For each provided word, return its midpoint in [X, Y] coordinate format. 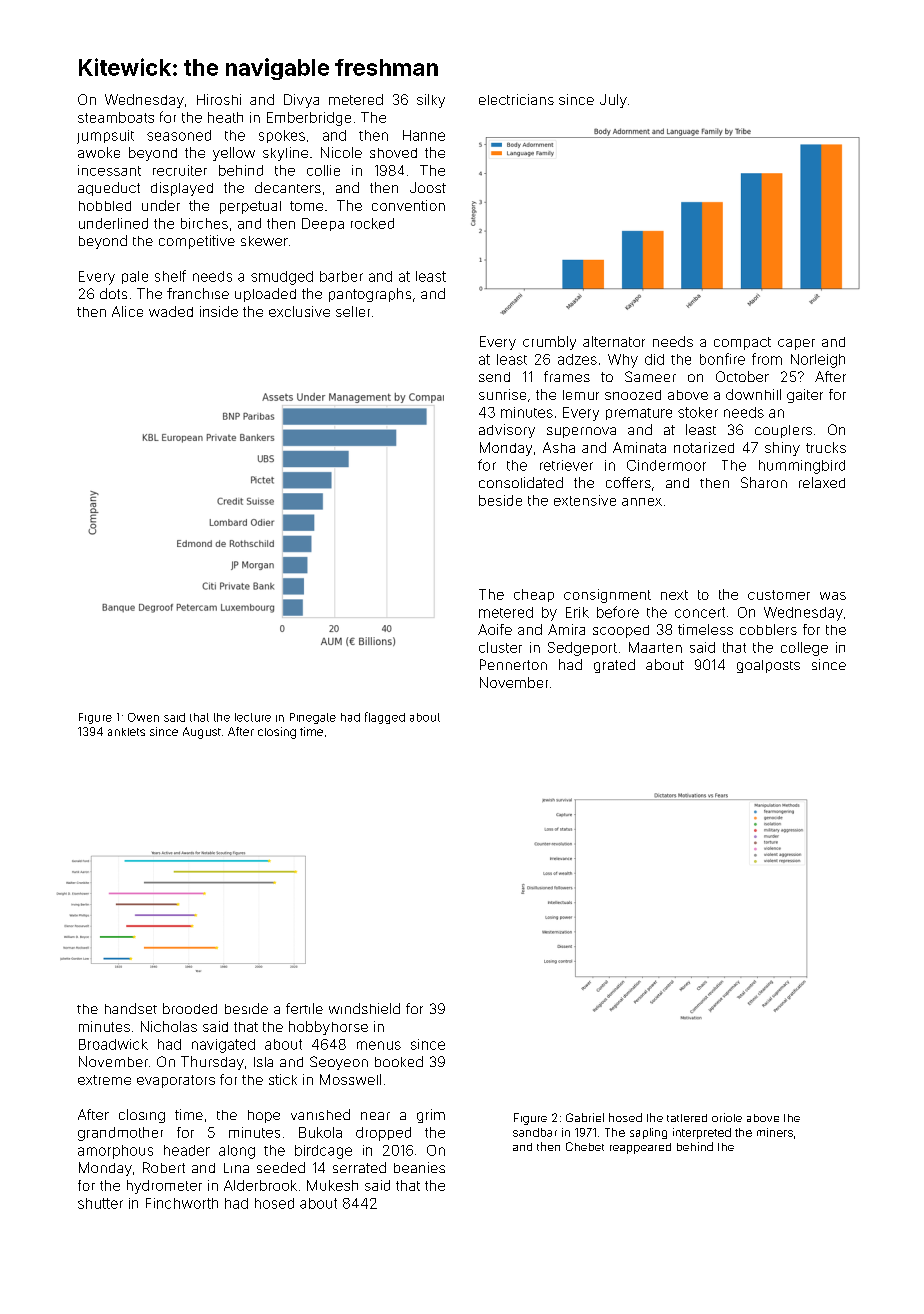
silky [431, 101]
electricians [516, 99]
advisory [507, 431]
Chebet [585, 1146]
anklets [126, 732]
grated [614, 666]
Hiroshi [219, 99]
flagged [385, 718]
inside [219, 311]
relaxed [822, 482]
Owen [143, 717]
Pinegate [313, 718]
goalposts [768, 666]
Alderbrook [260, 1185]
